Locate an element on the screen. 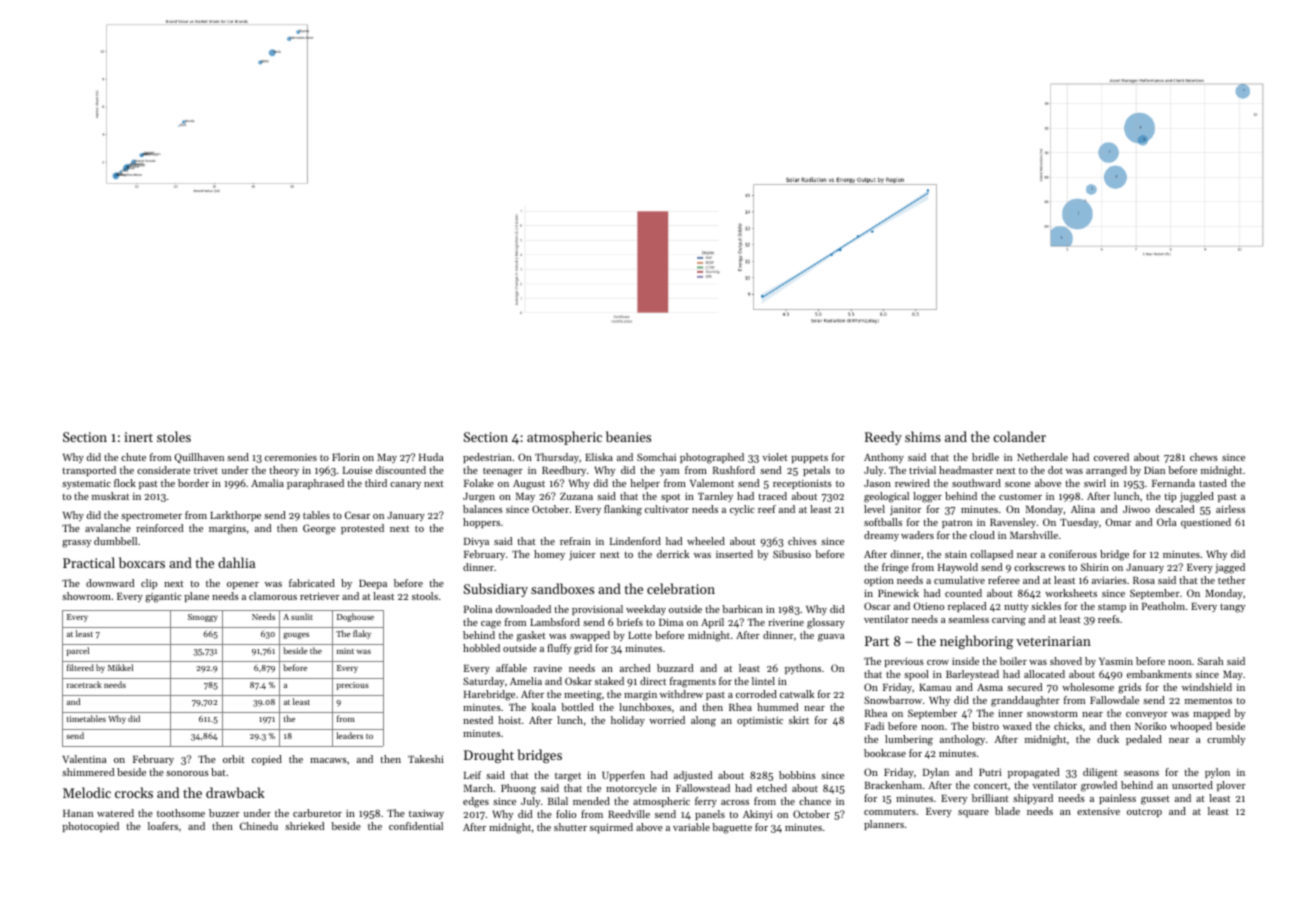 This screenshot has height=924, width=1308. Zuzana is located at coordinates (576, 496).
